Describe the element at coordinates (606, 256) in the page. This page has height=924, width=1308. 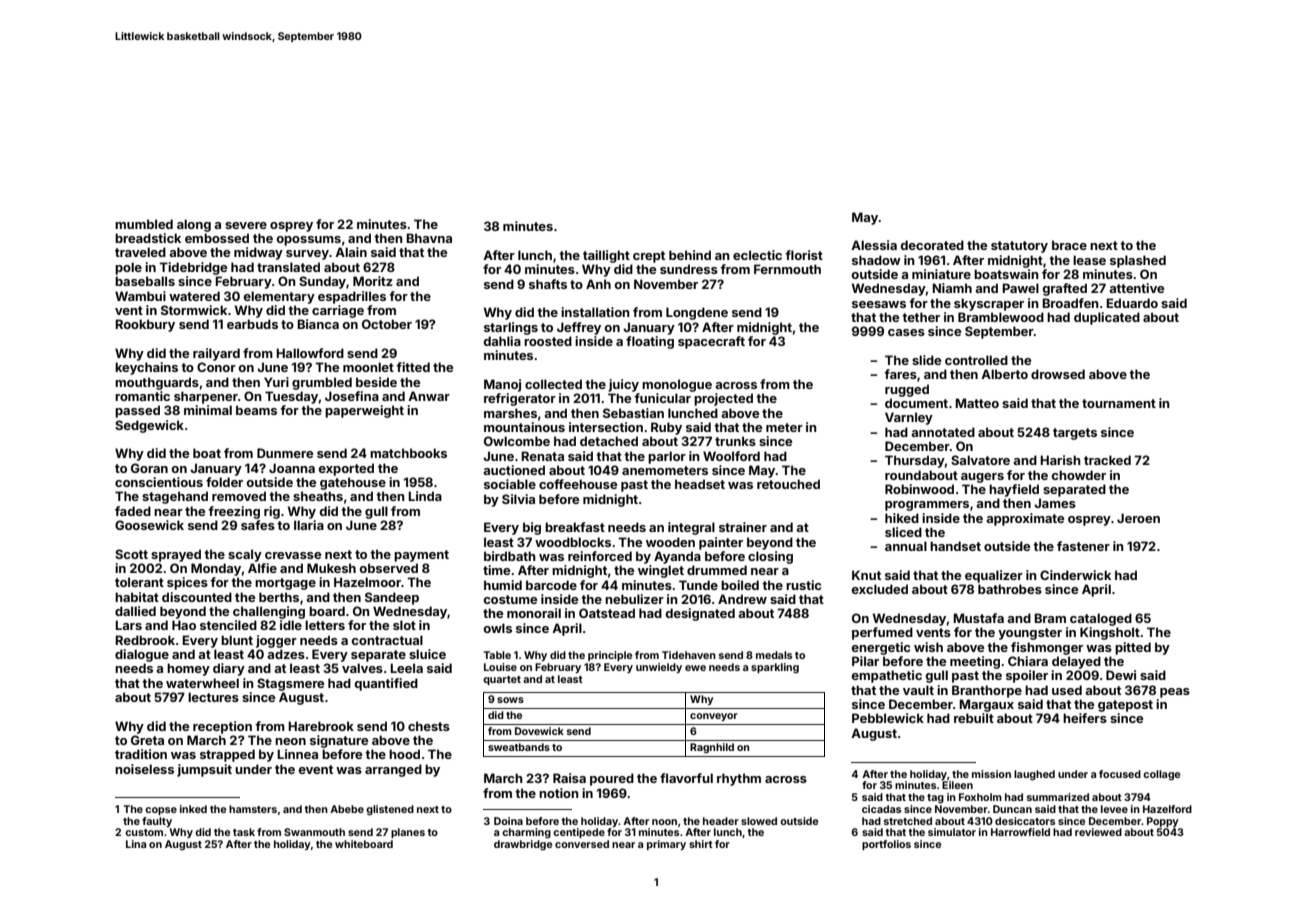
I see `taillight` at that location.
